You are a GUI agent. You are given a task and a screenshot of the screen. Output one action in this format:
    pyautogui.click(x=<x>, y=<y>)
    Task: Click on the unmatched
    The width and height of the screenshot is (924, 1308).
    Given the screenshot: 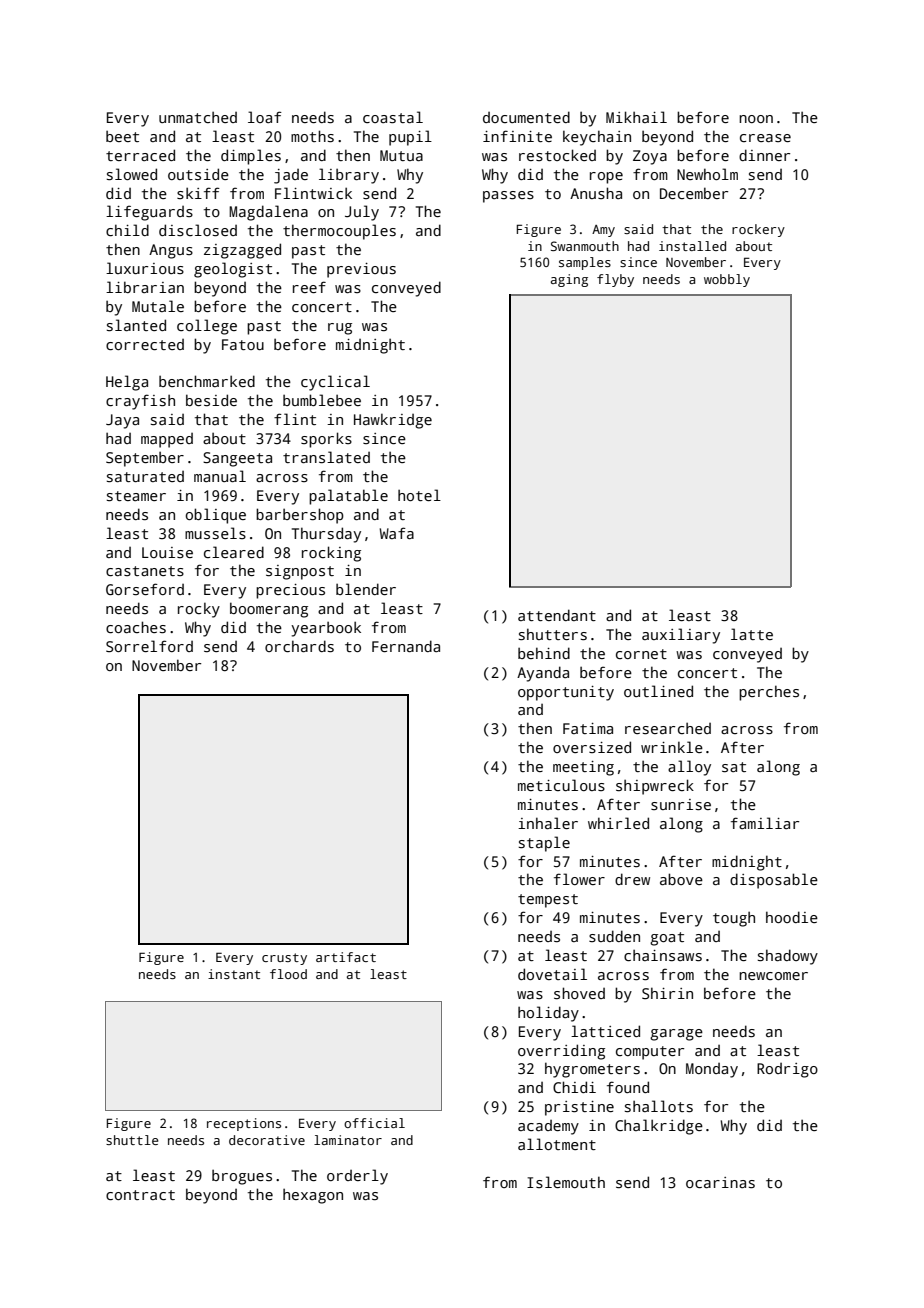 What is the action you would take?
    pyautogui.click(x=198, y=117)
